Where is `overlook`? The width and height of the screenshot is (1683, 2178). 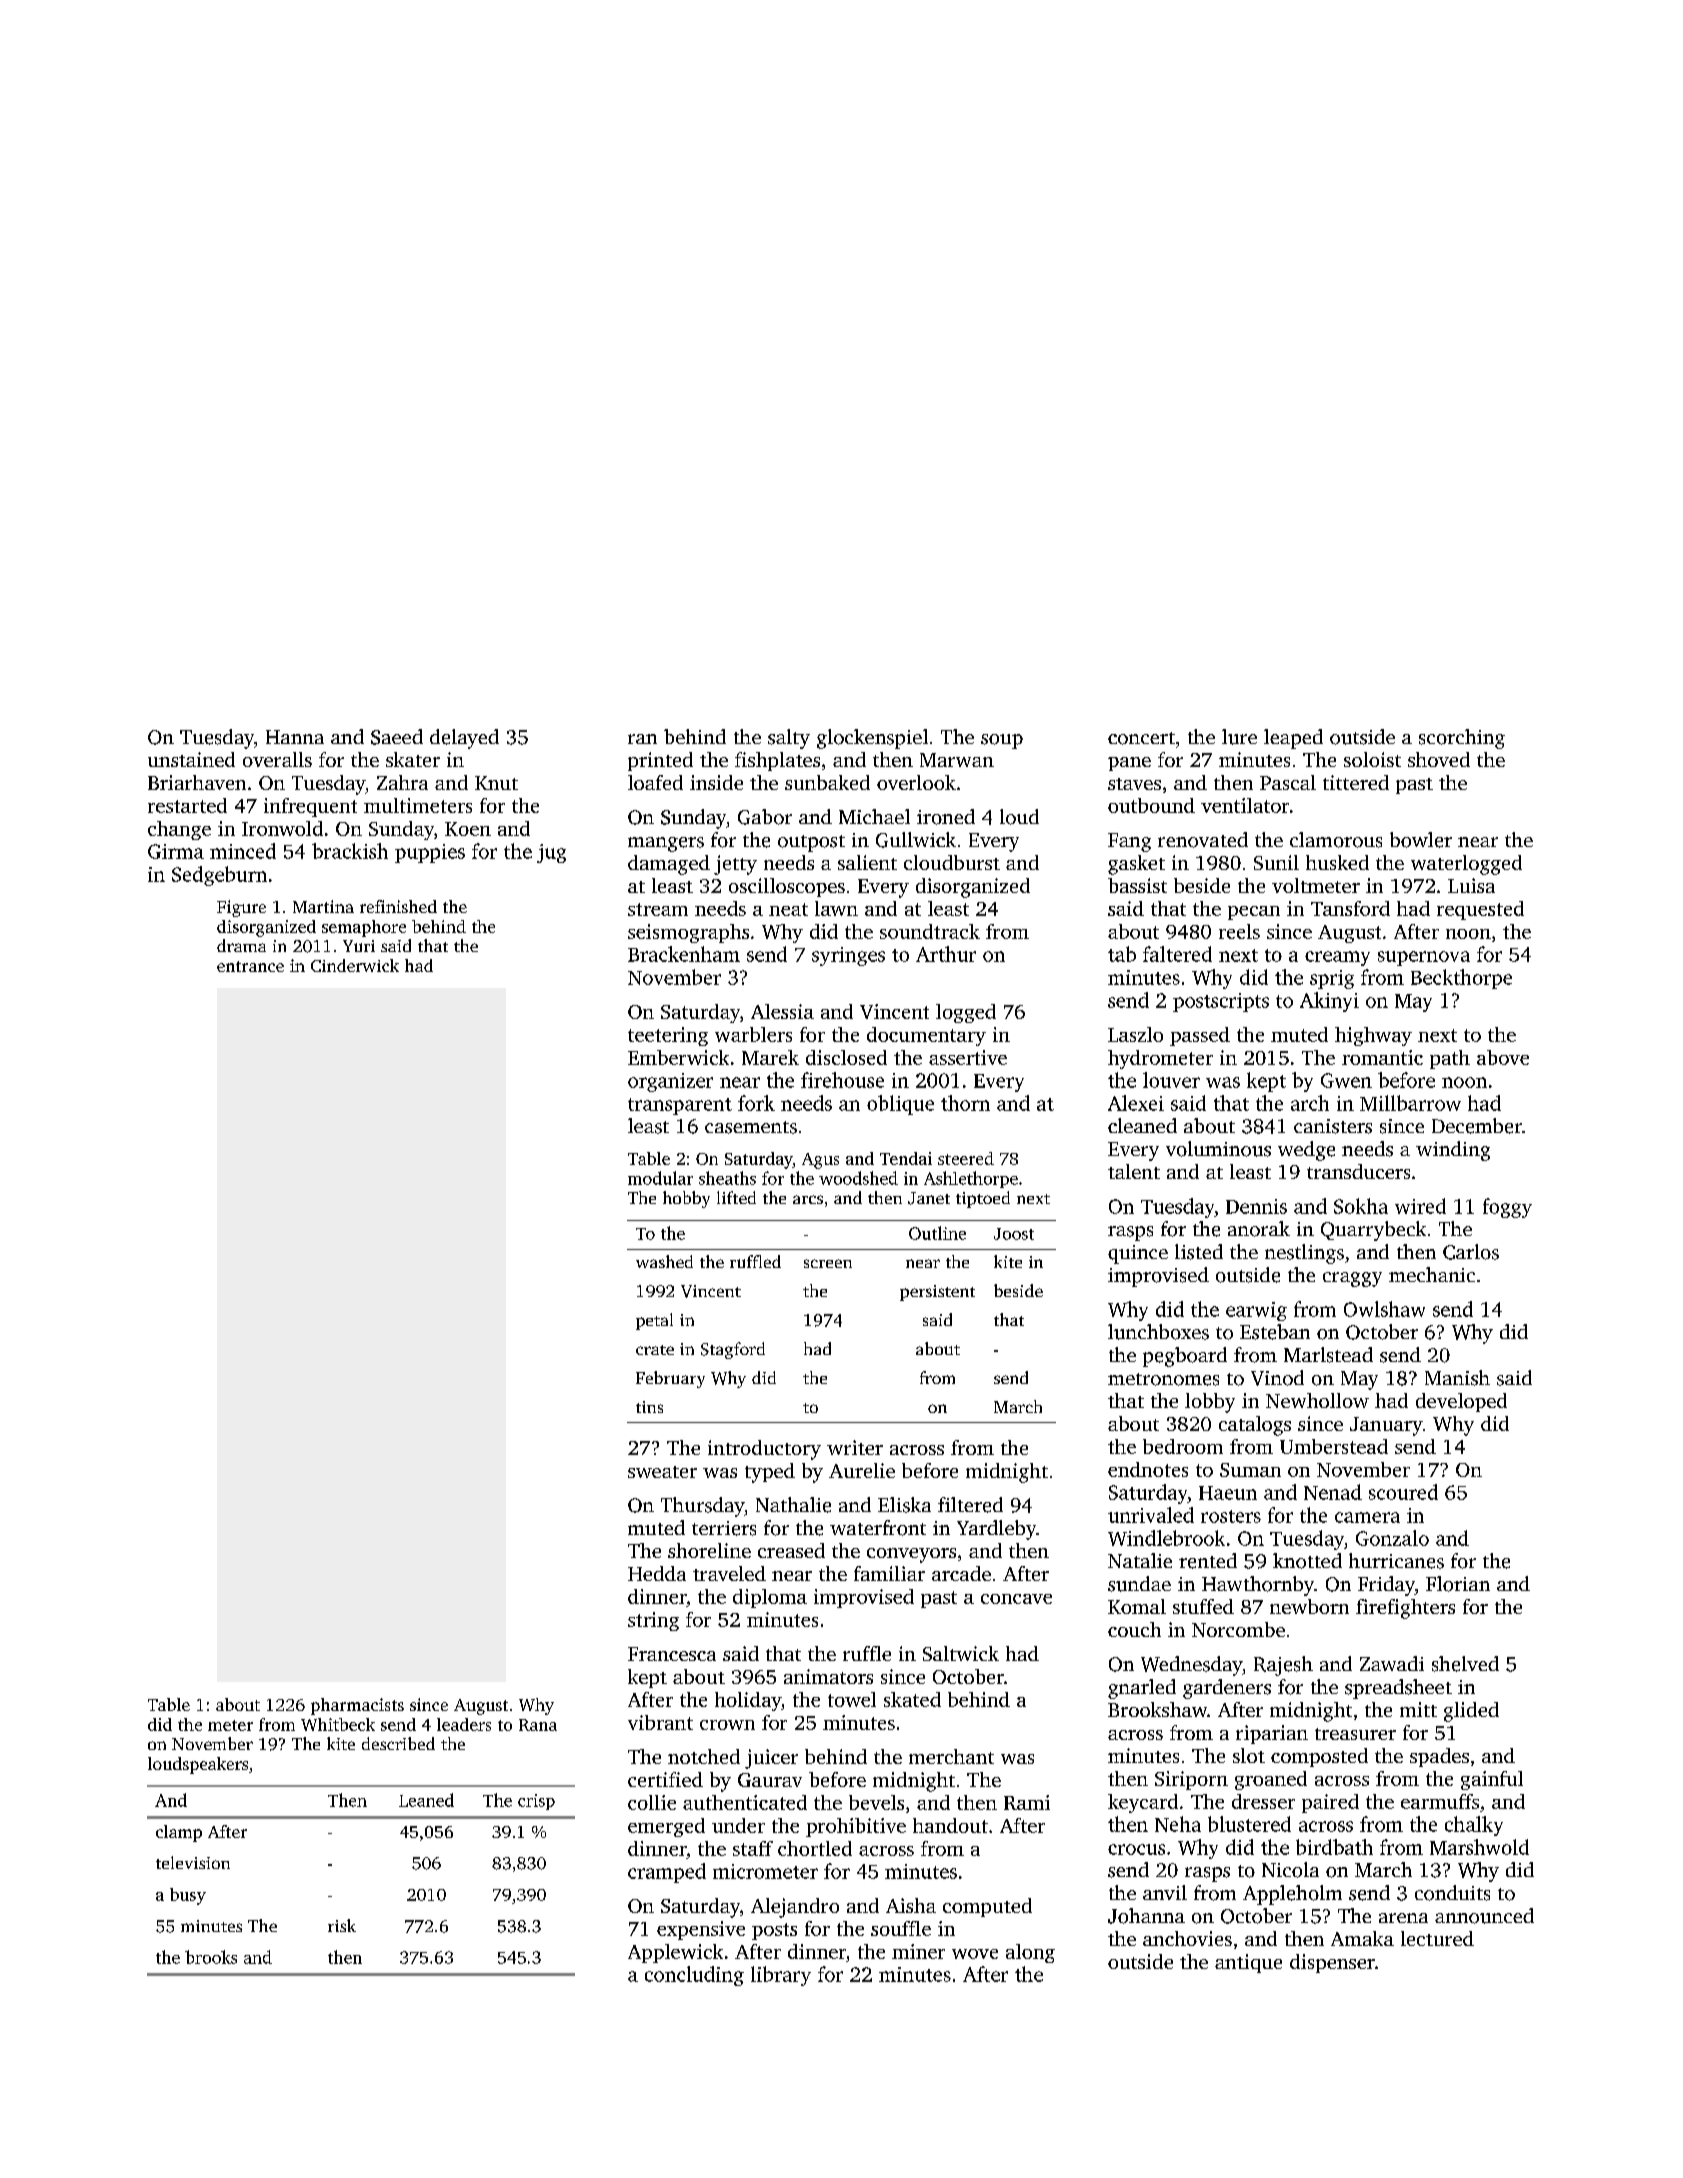 overlook is located at coordinates (916, 782).
